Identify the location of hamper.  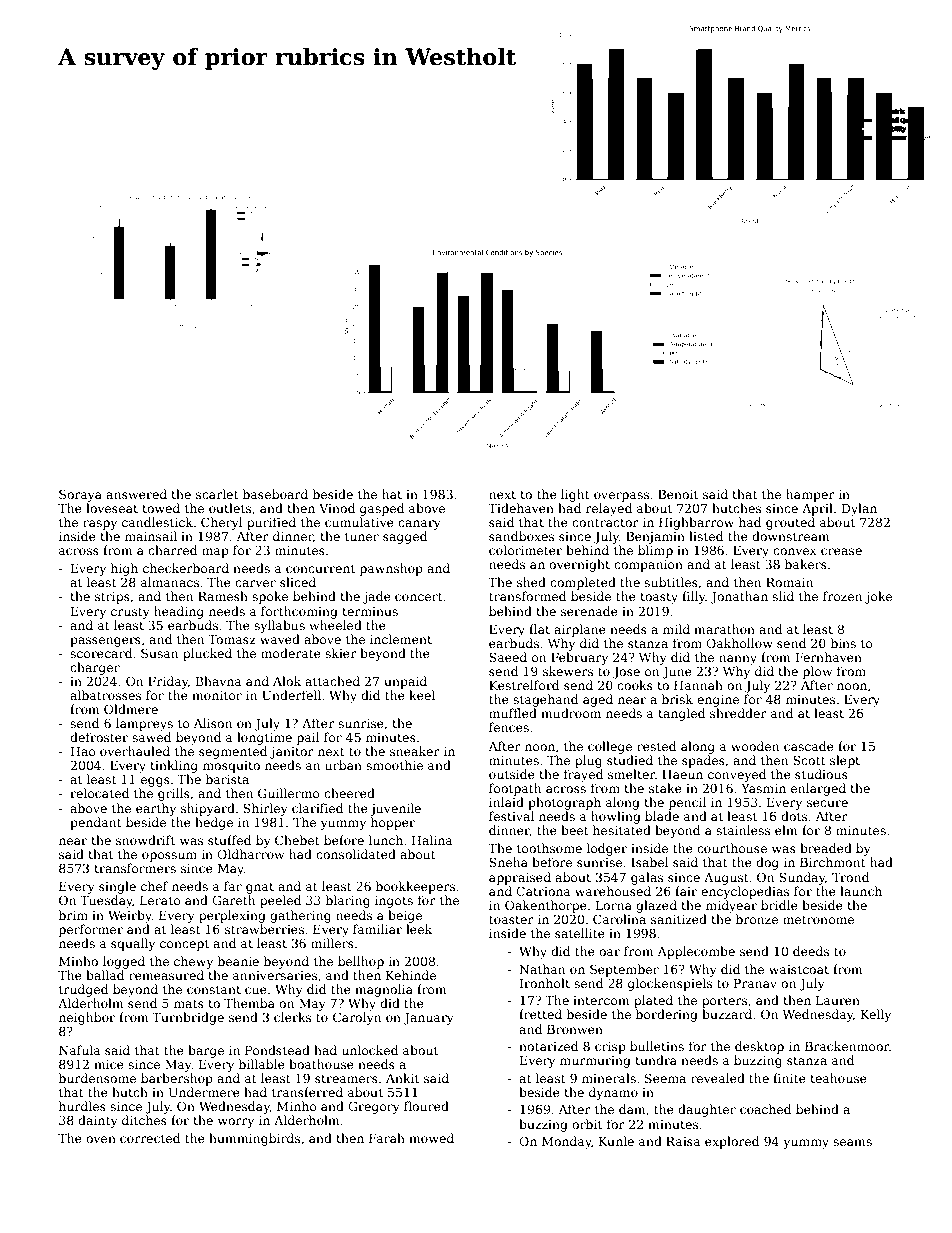
(810, 495).
